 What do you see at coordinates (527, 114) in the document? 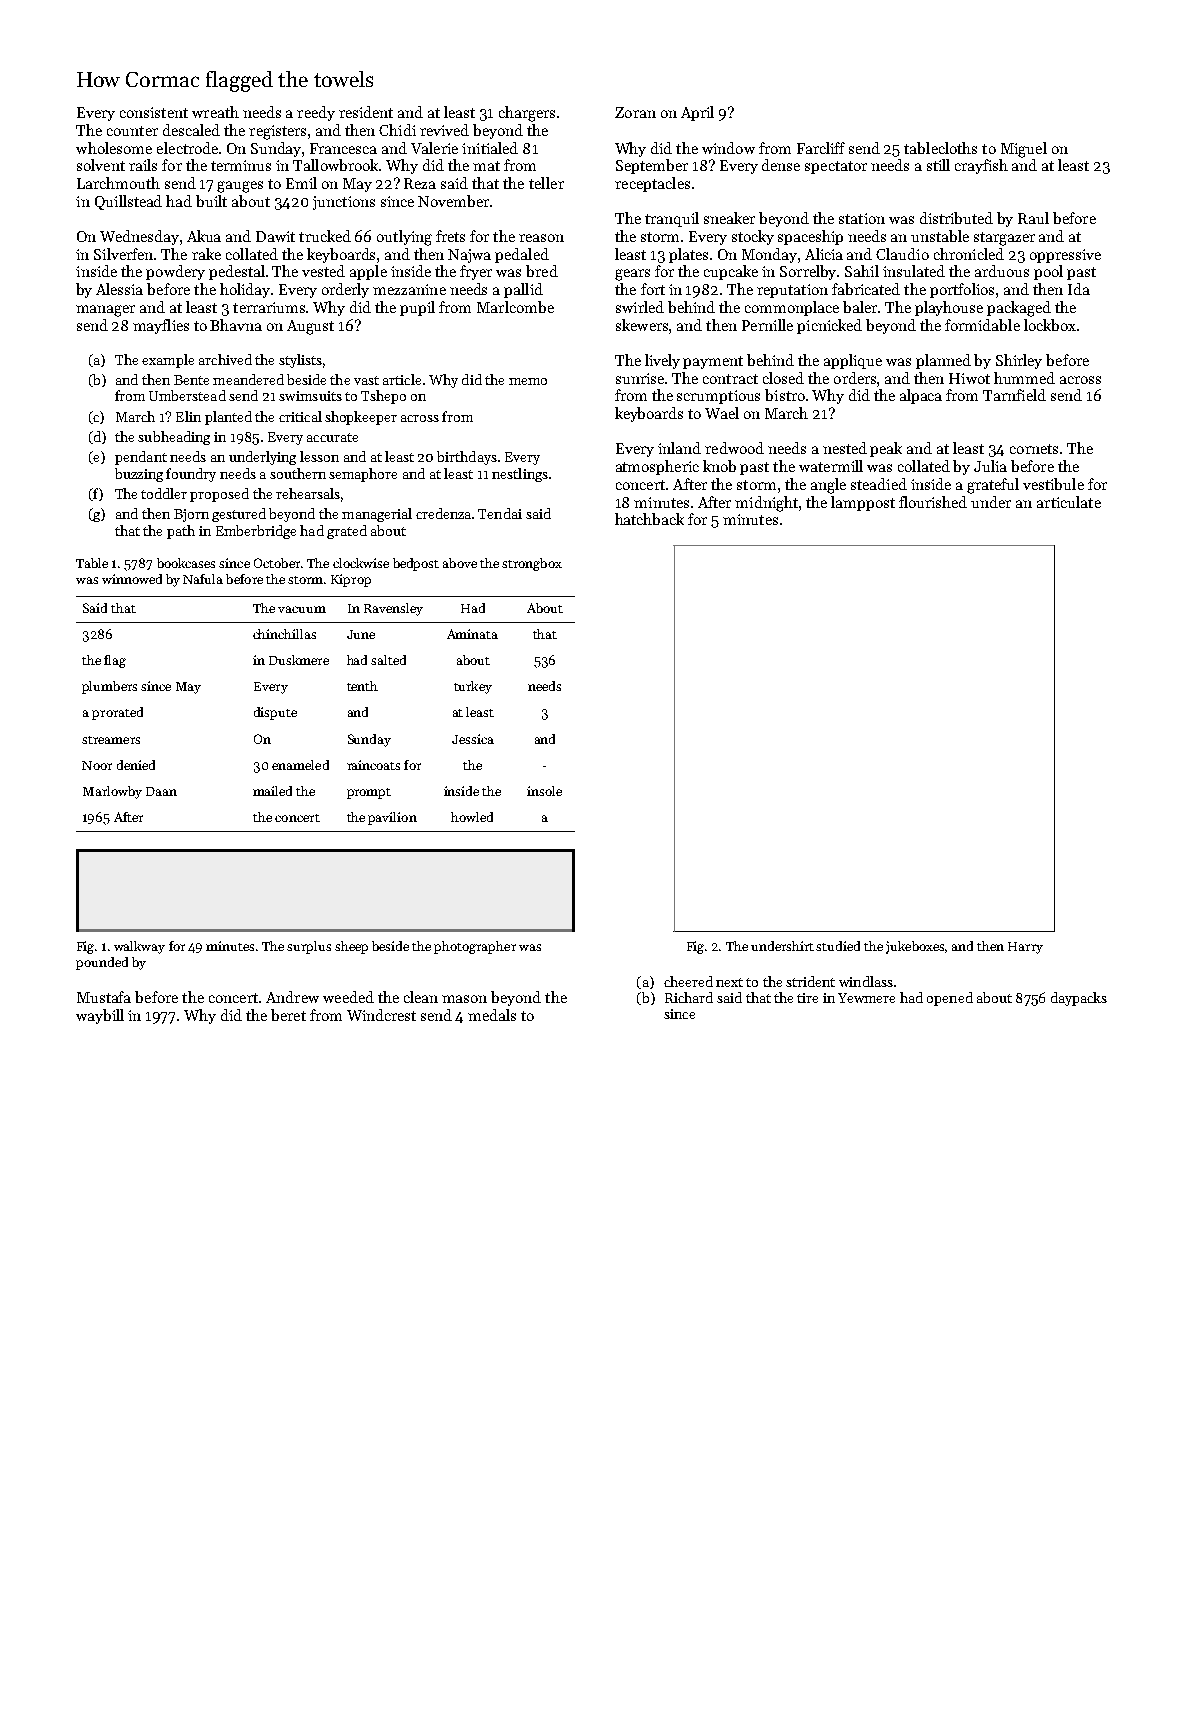
I see `chargers` at bounding box center [527, 114].
